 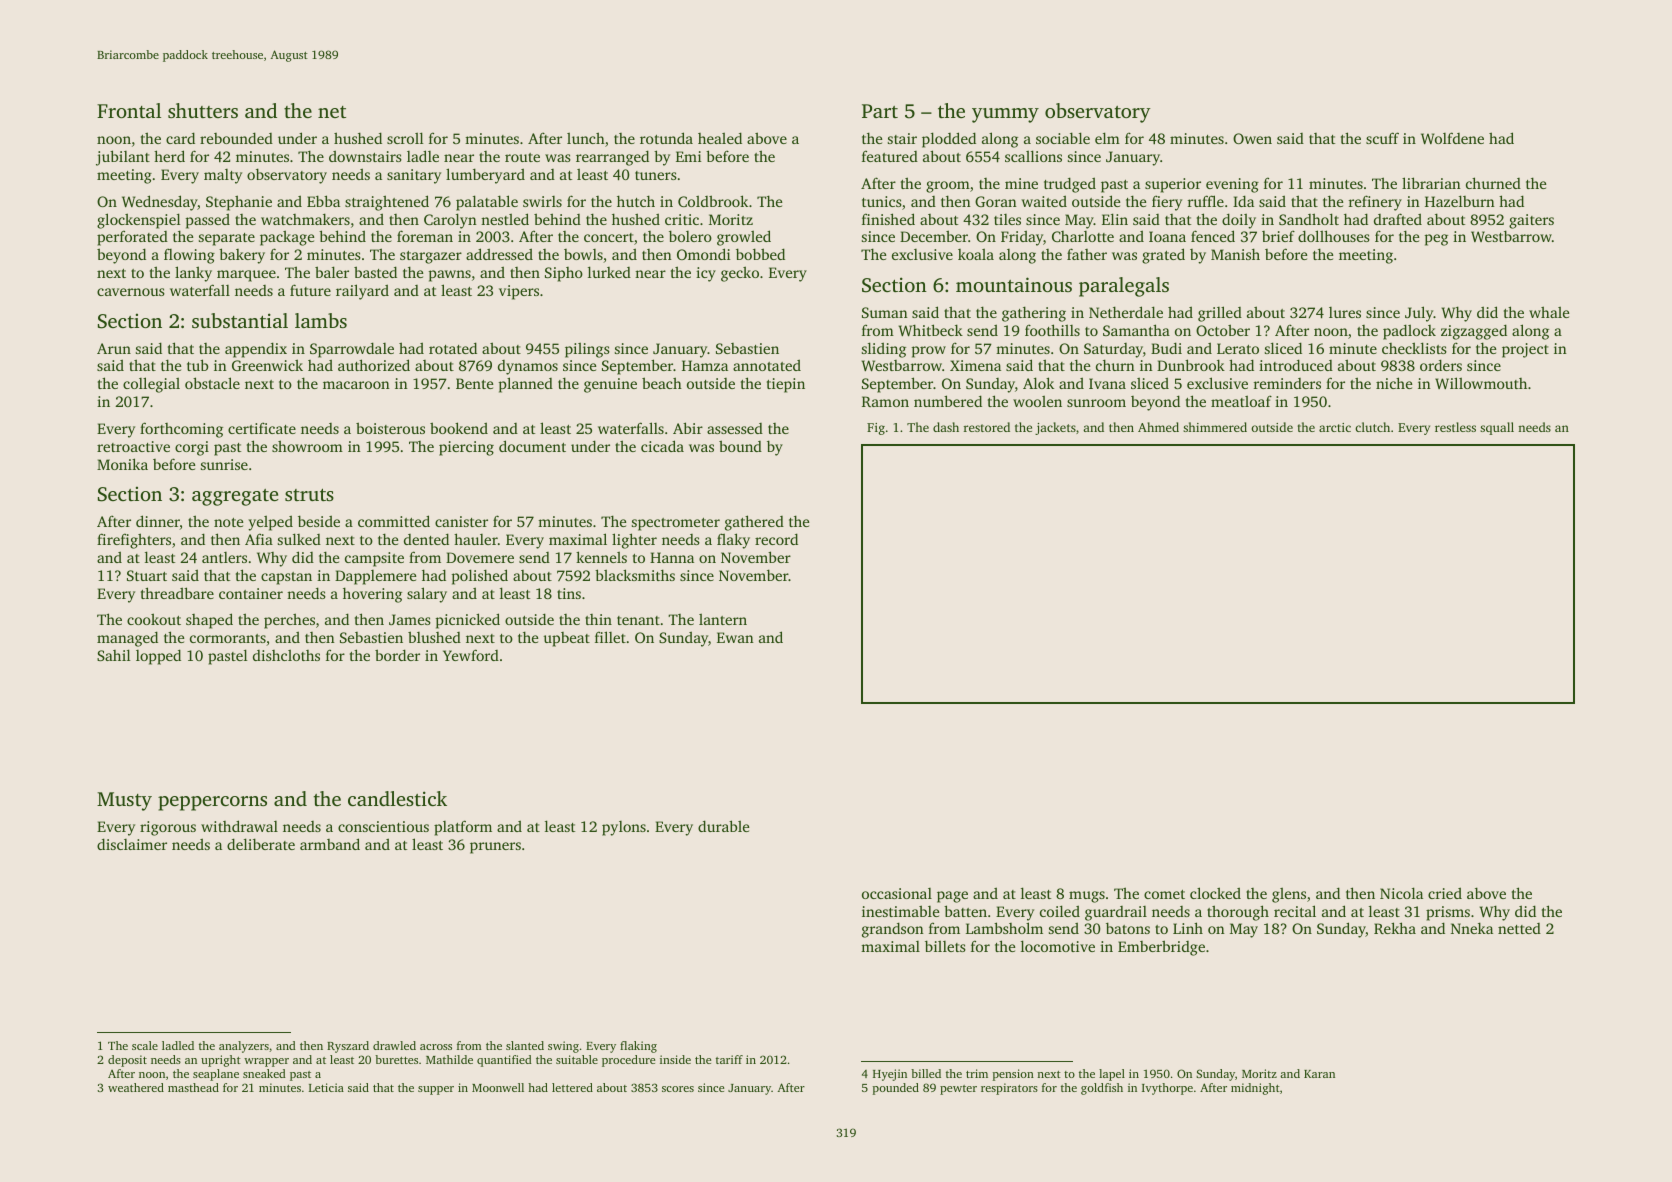 I want to click on Musty, so click(x=124, y=801).
